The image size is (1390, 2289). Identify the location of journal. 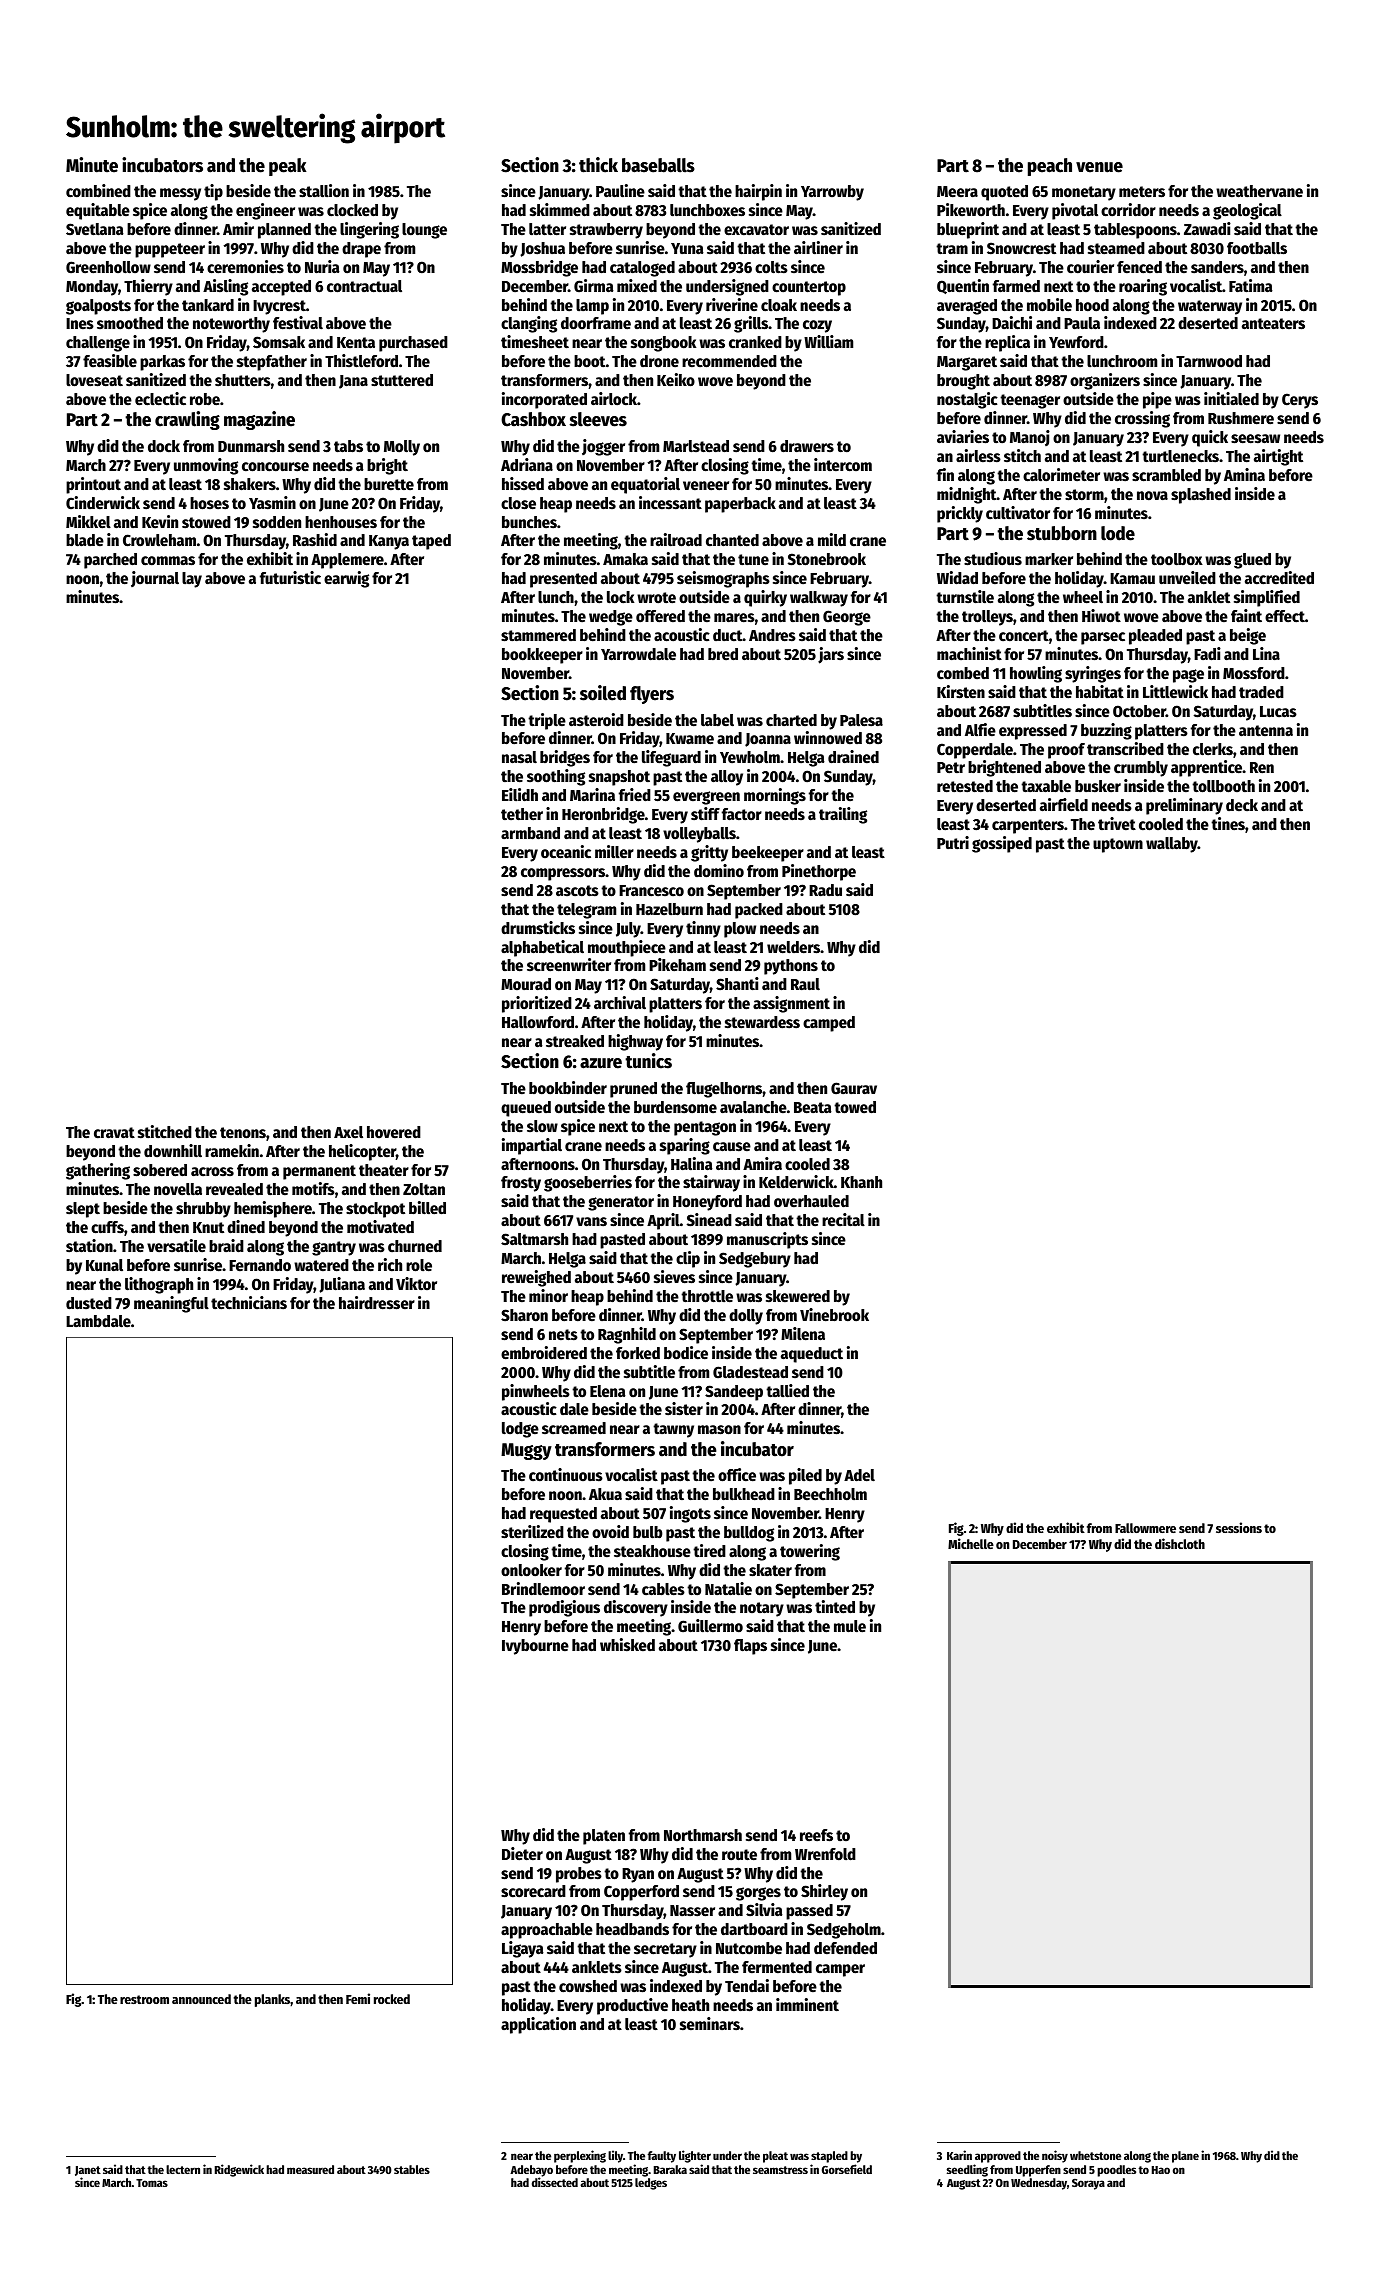
(155, 579).
